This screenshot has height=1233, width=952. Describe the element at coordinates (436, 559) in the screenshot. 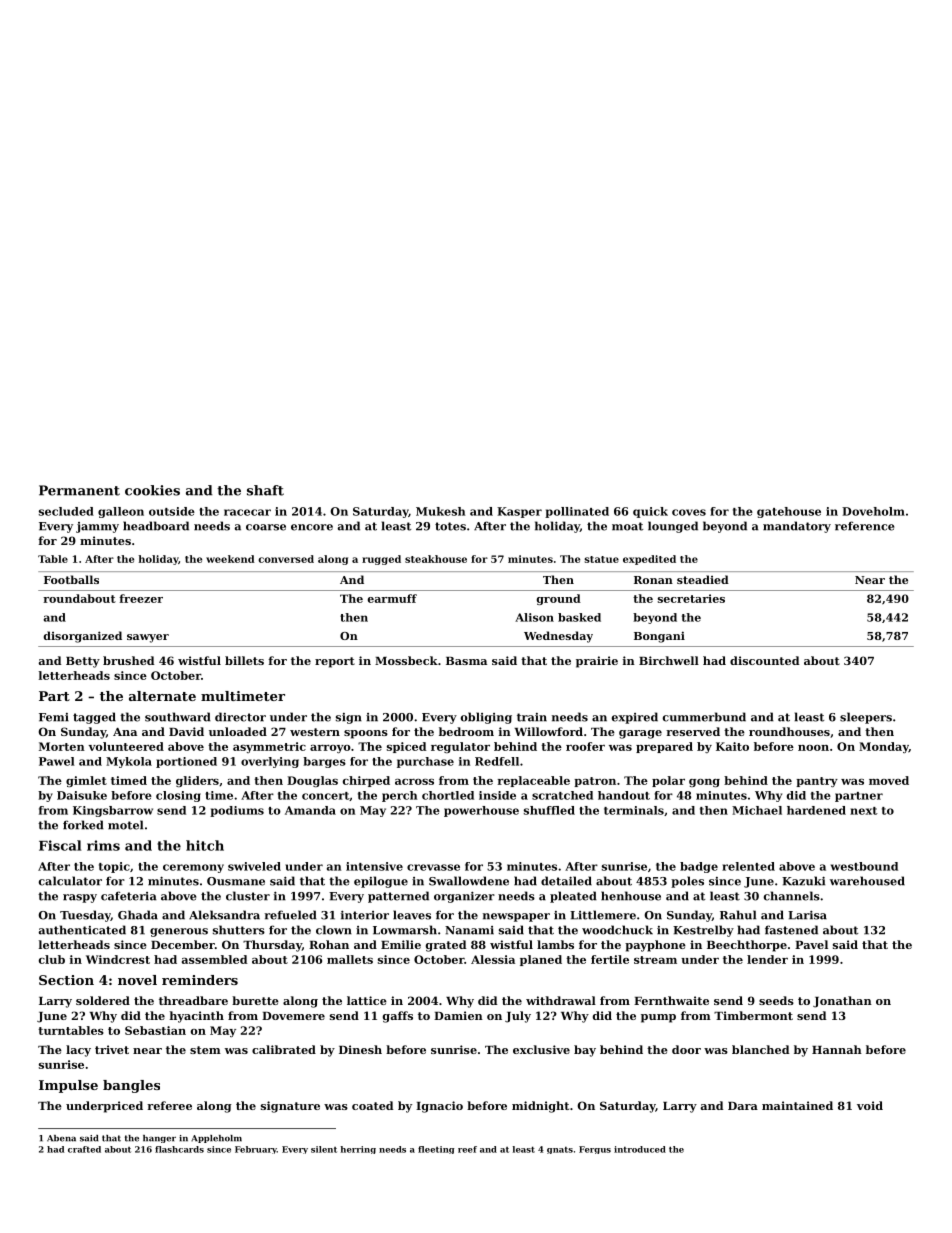

I see `steakhouse` at that location.
